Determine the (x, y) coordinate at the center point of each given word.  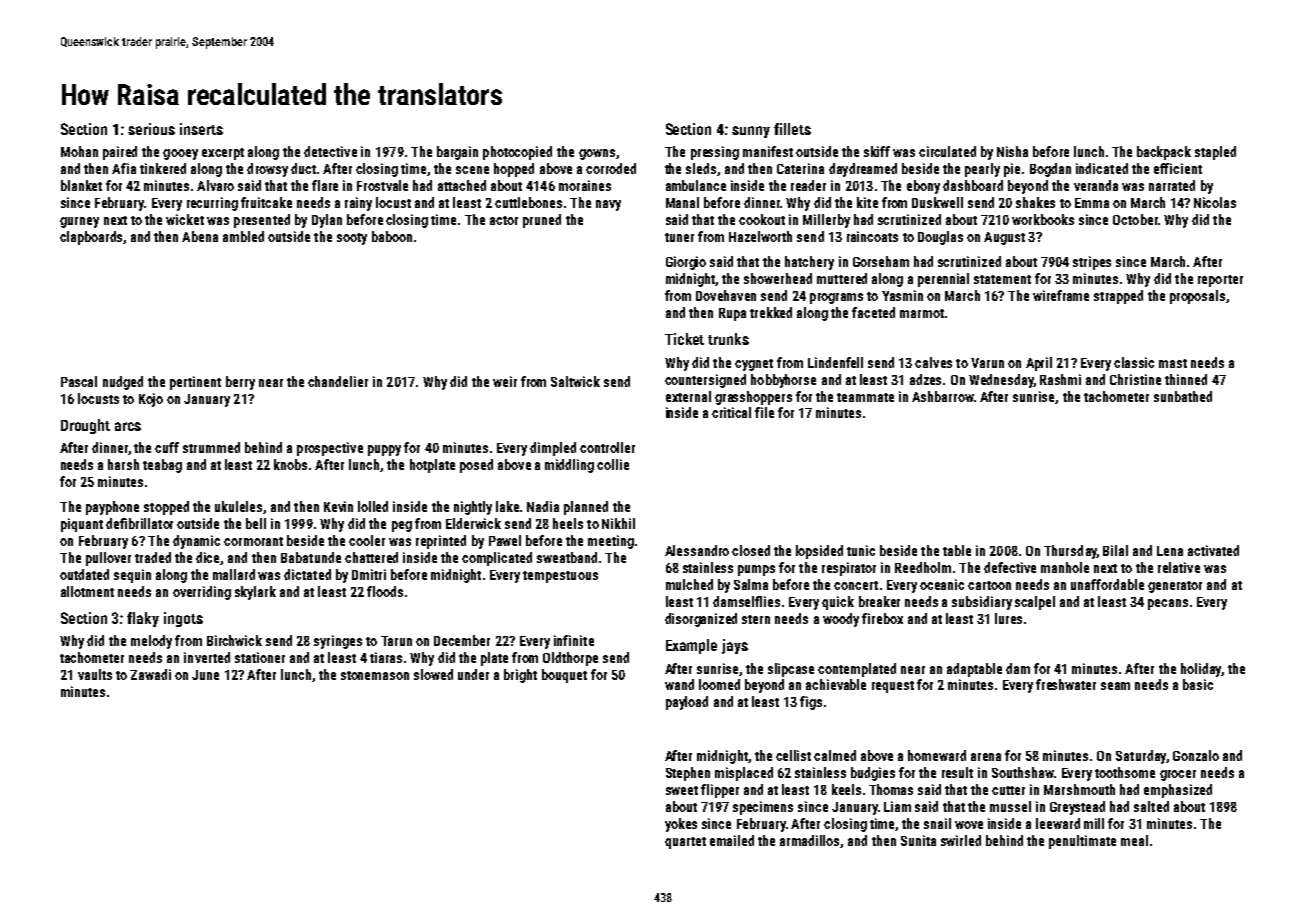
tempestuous (560, 577)
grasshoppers (753, 398)
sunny (751, 132)
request (893, 687)
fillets (792, 129)
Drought (85, 426)
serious (151, 129)
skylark (255, 593)
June (205, 675)
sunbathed (1183, 396)
